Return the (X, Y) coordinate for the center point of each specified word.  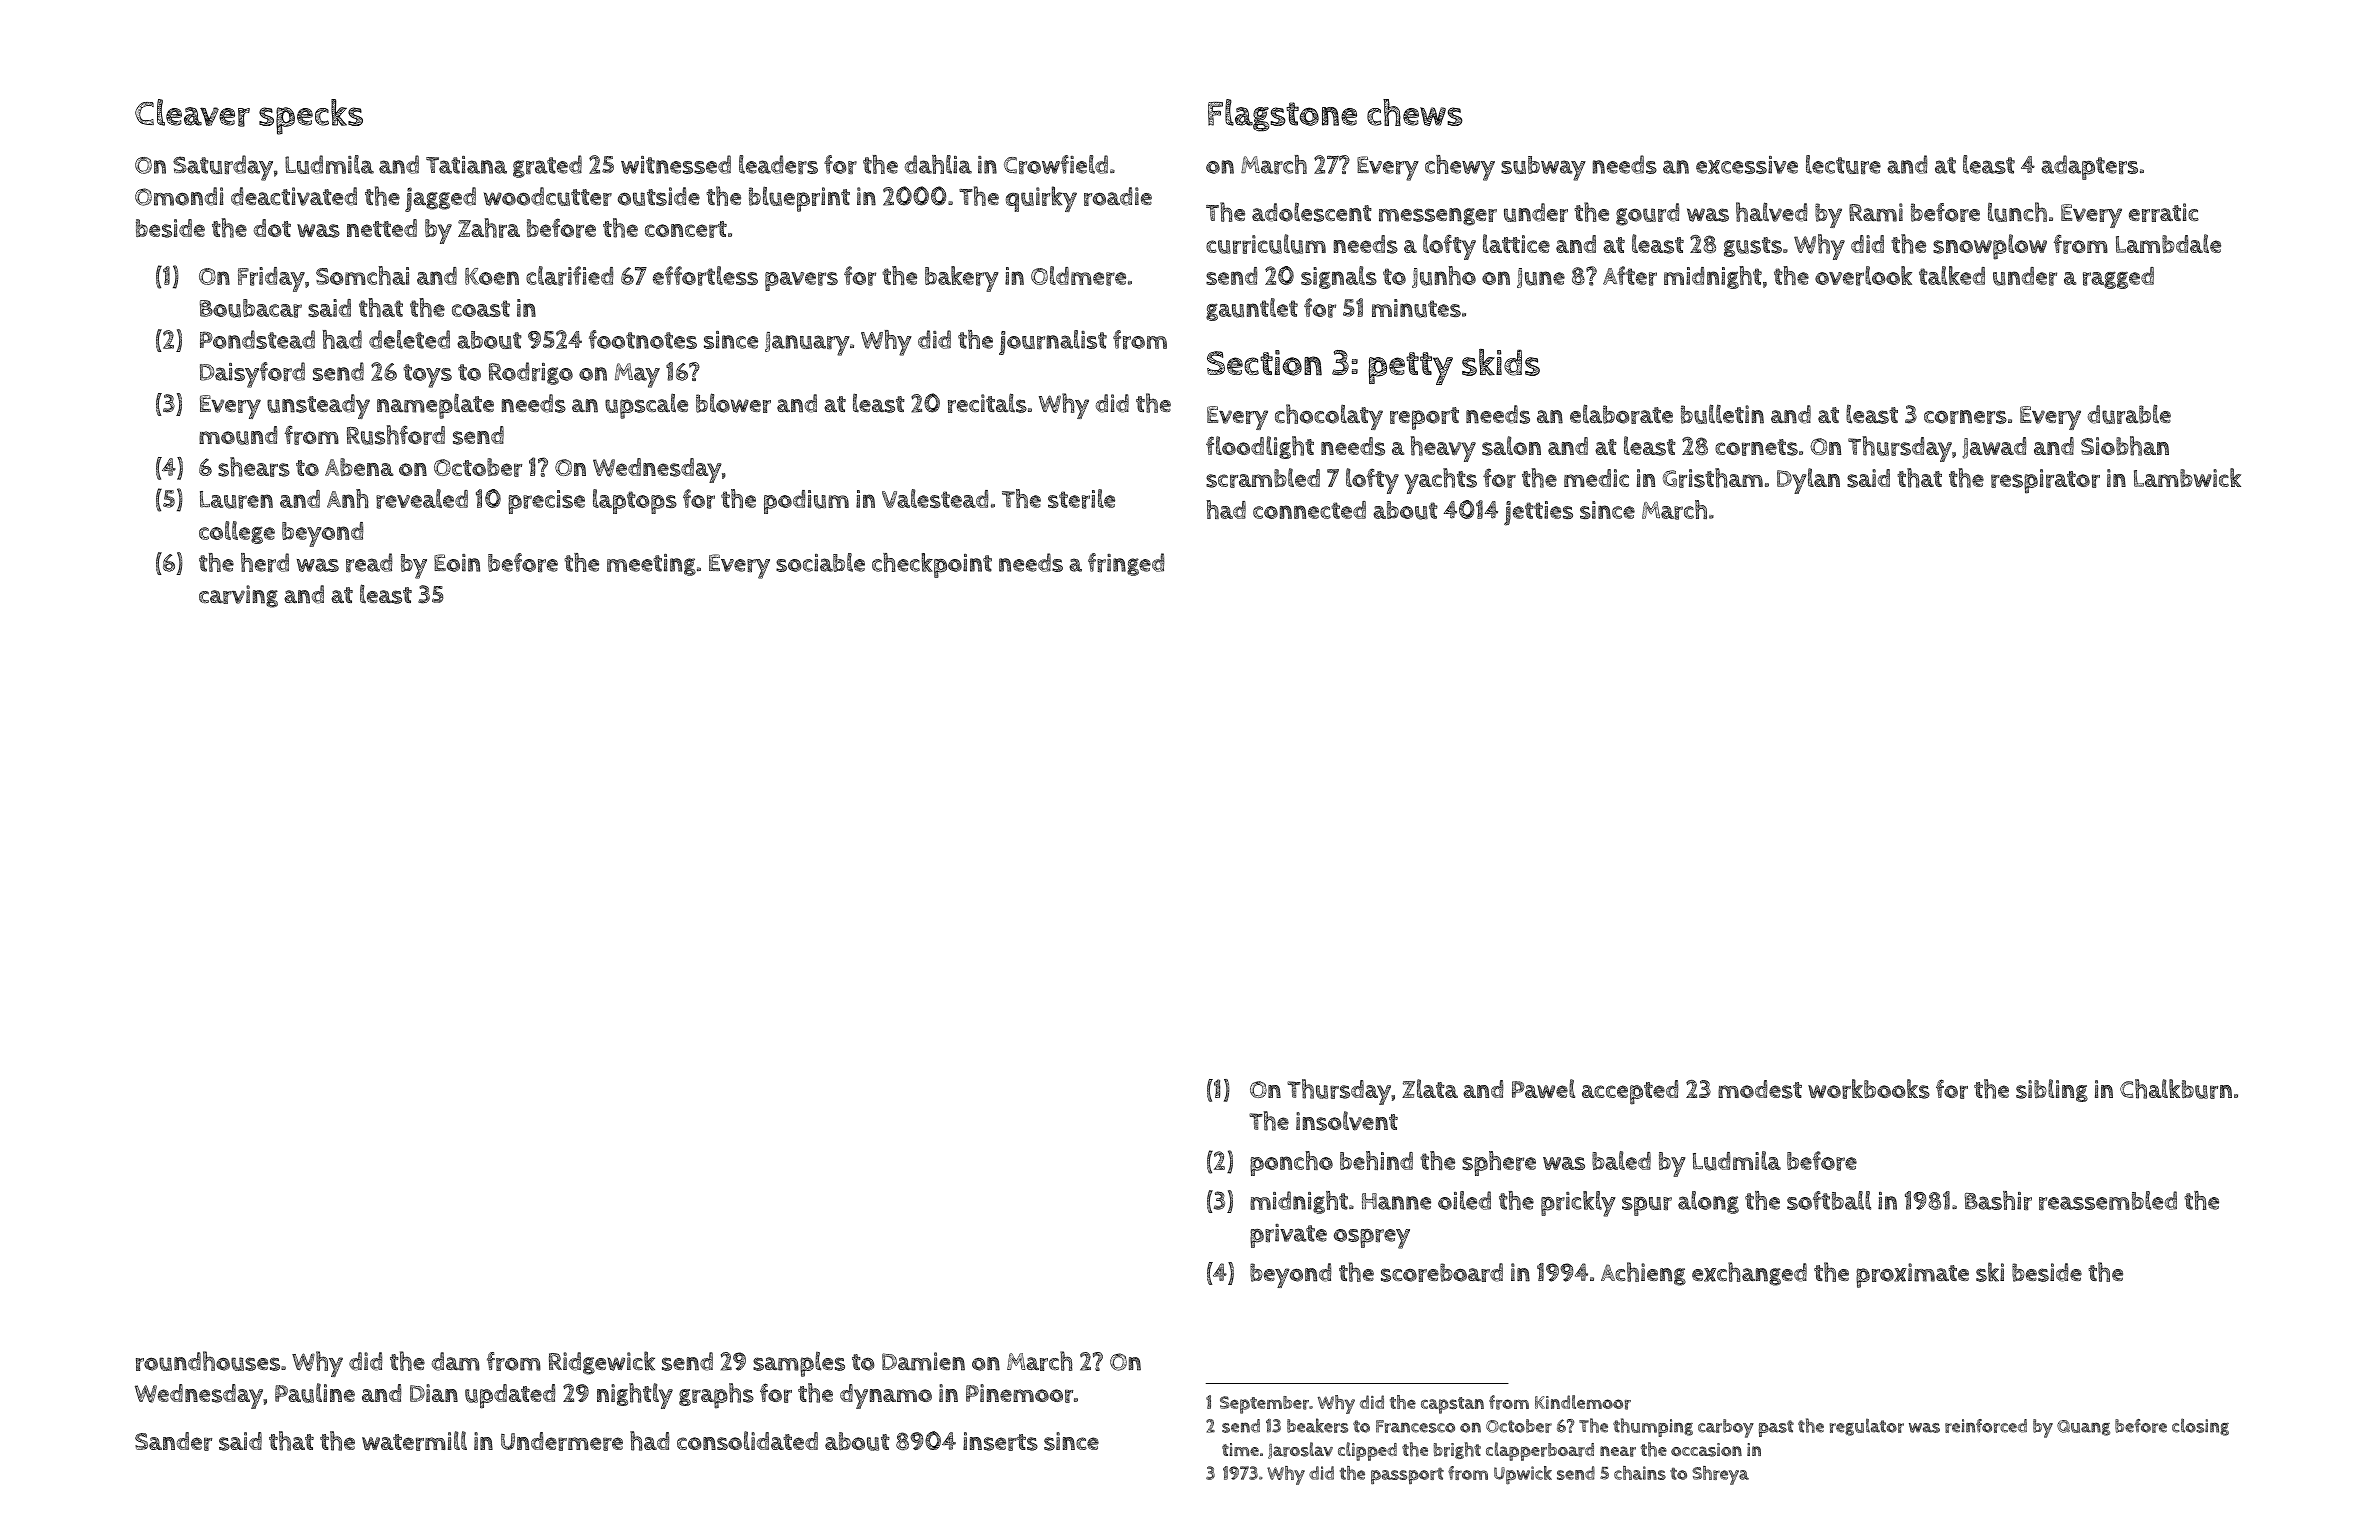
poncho (1291, 1163)
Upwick (1523, 1475)
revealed (422, 499)
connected (1309, 510)
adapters (2089, 167)
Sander (173, 1441)
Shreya (1720, 1475)
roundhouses (208, 1361)
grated (547, 166)
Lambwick (2187, 478)
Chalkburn (2176, 1089)
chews (1415, 112)
